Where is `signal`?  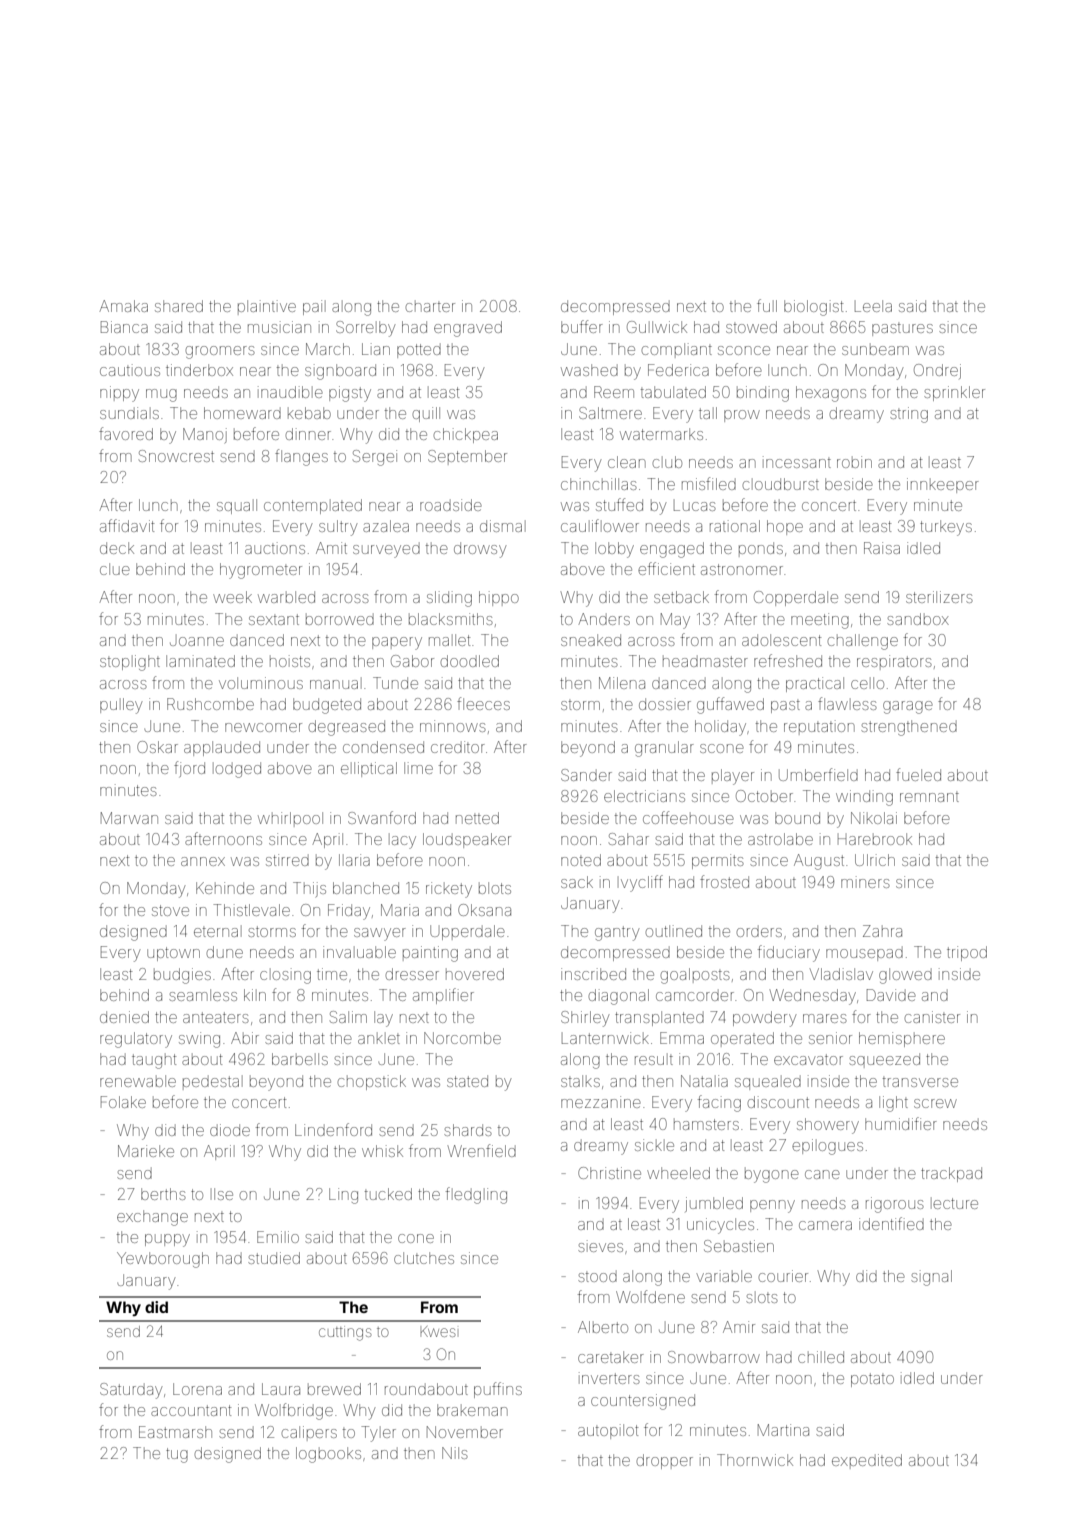
signal is located at coordinates (931, 1278).
